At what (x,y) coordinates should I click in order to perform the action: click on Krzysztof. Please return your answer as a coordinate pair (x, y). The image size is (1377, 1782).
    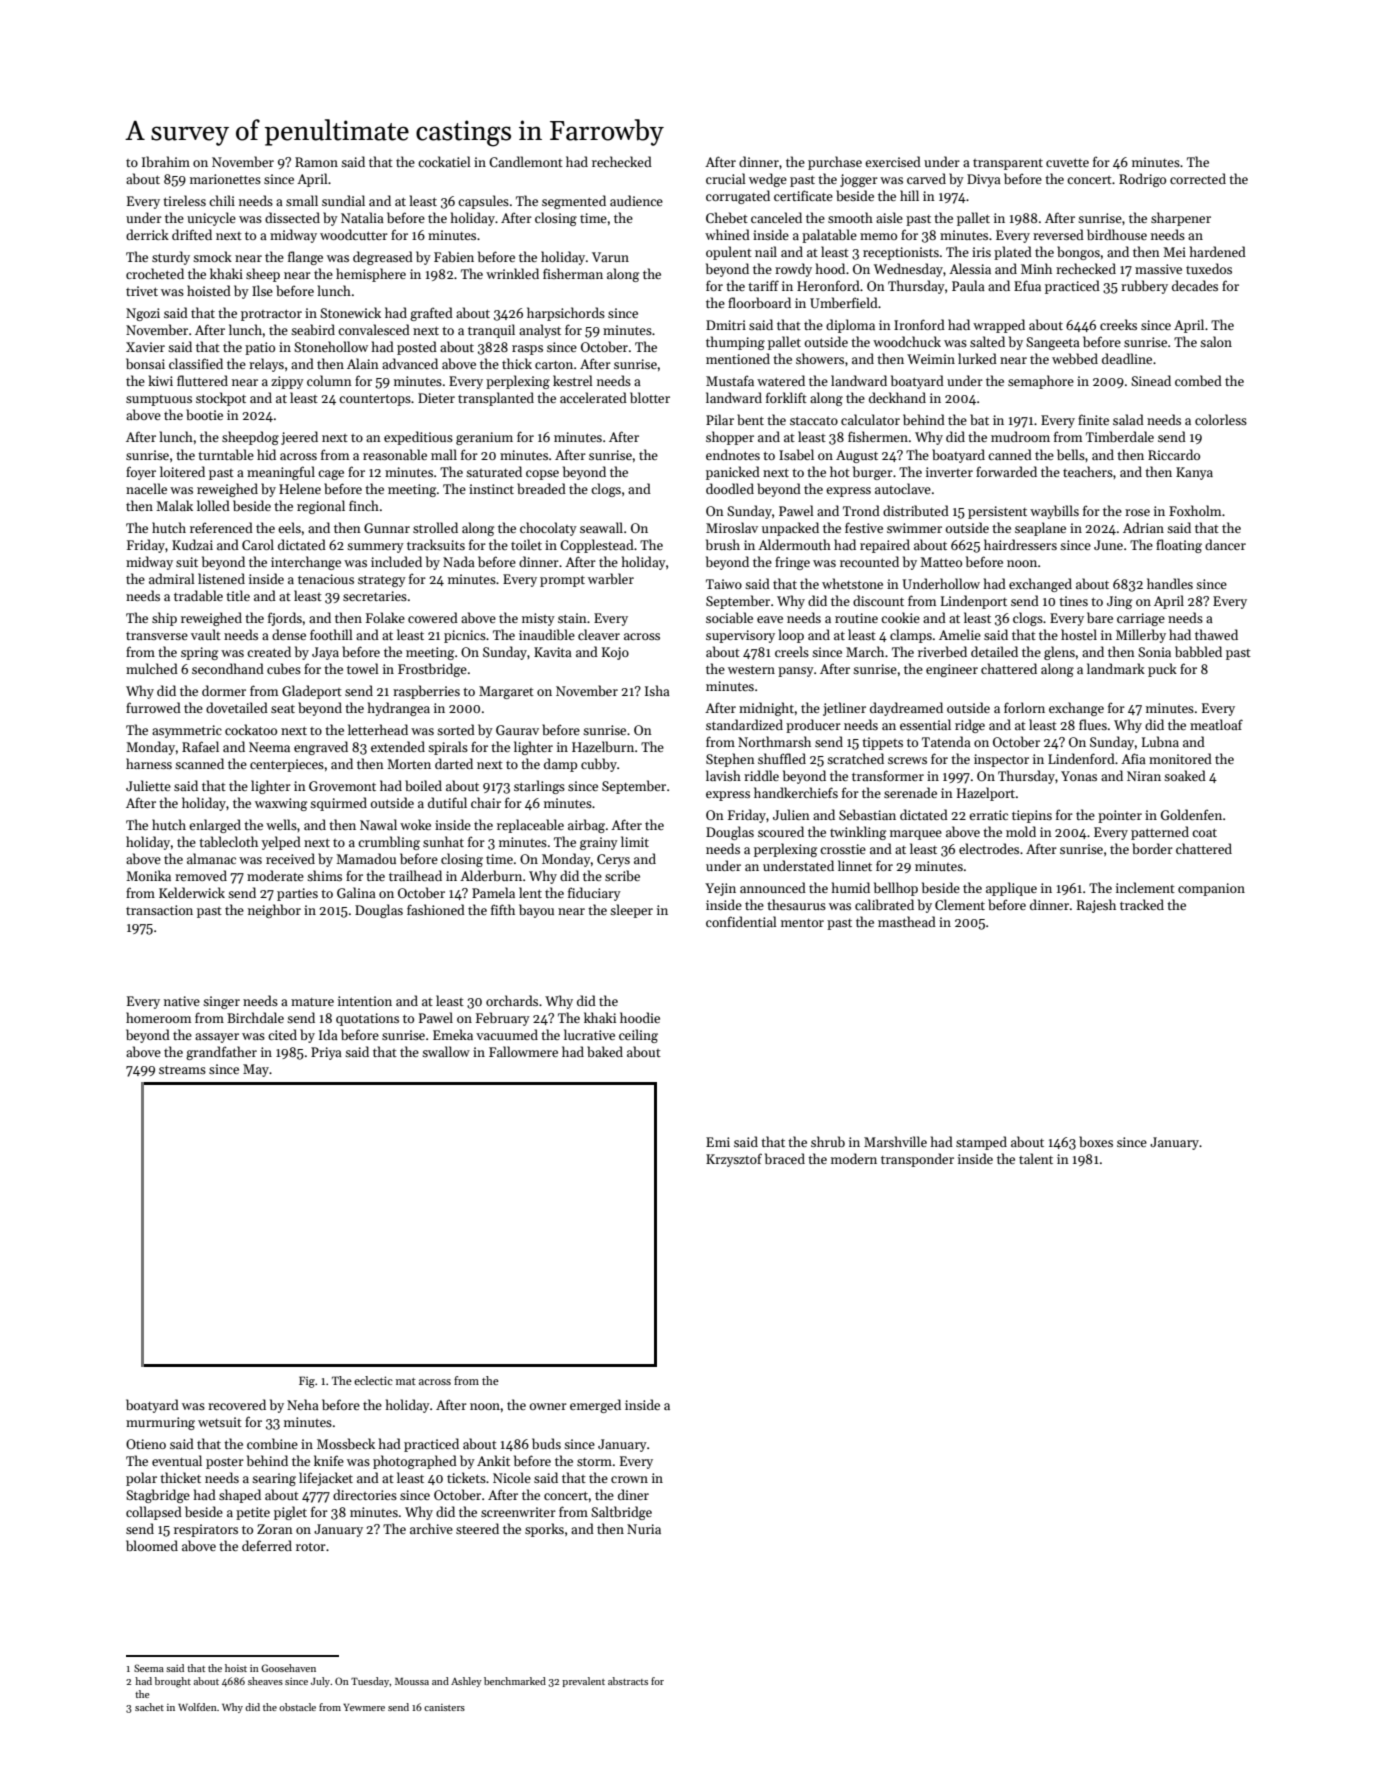
    Looking at the image, I should click on (734, 1160).
